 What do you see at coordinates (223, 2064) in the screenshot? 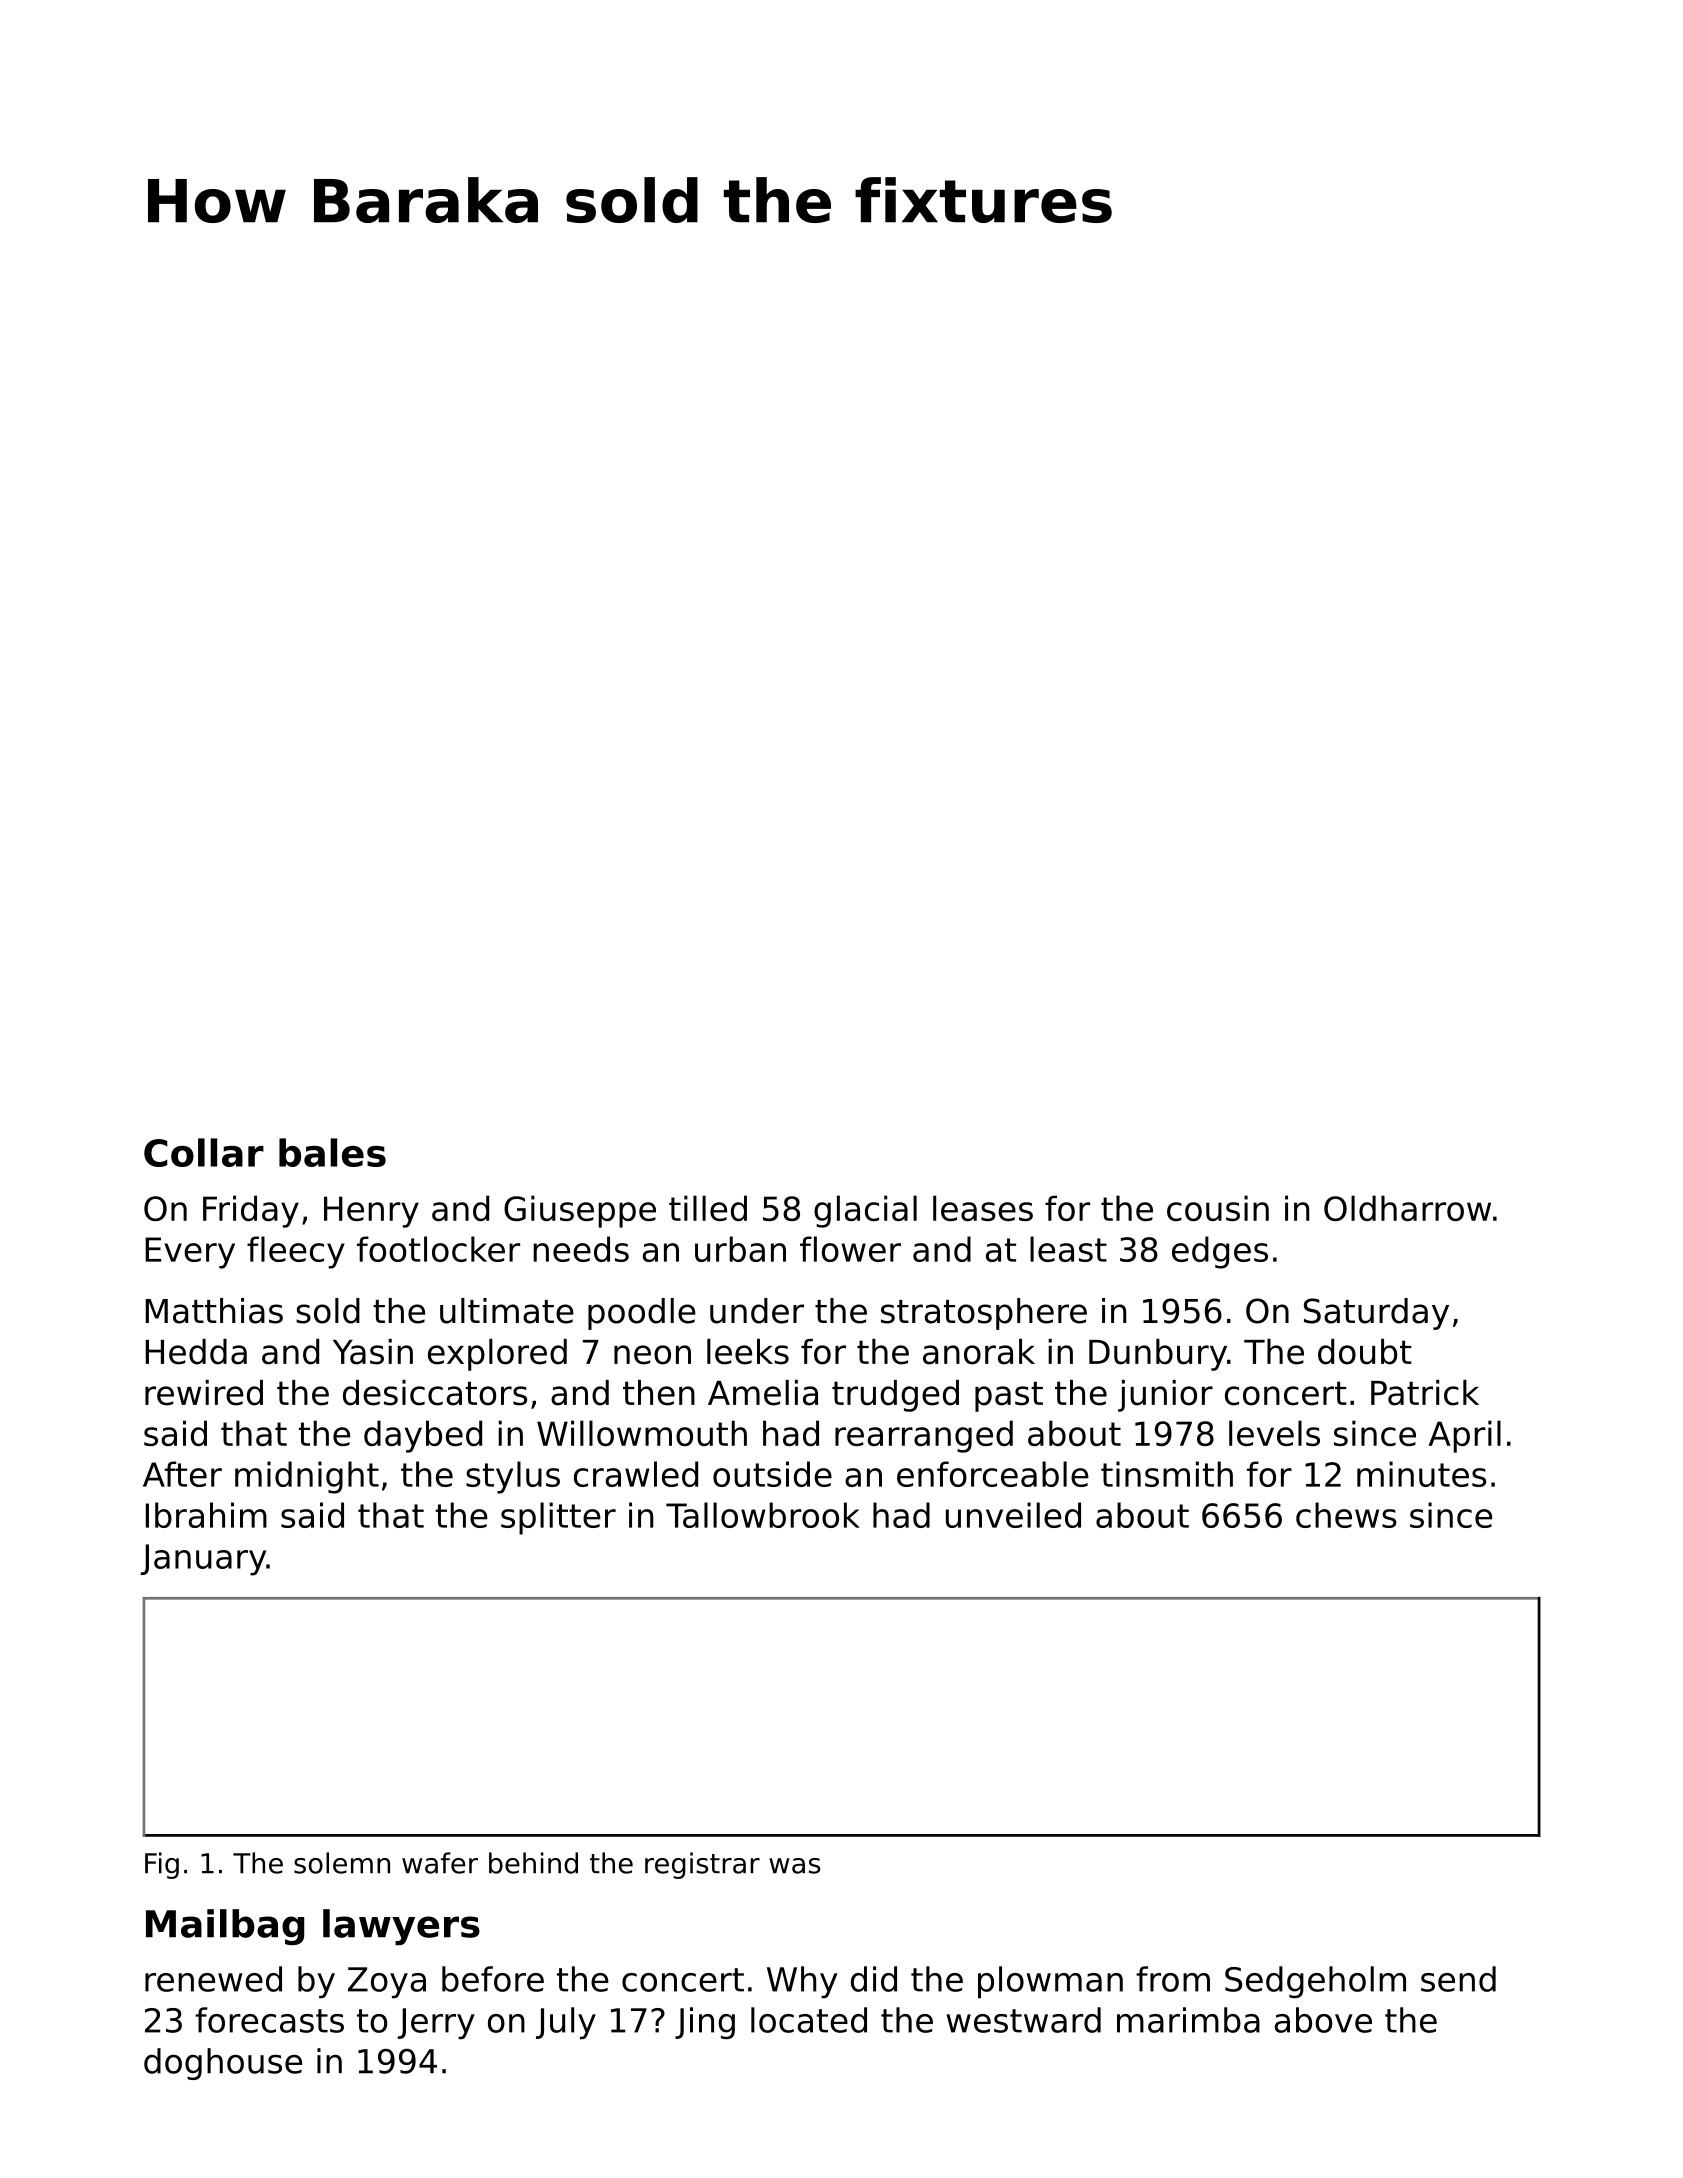
I see `doghouse` at bounding box center [223, 2064].
